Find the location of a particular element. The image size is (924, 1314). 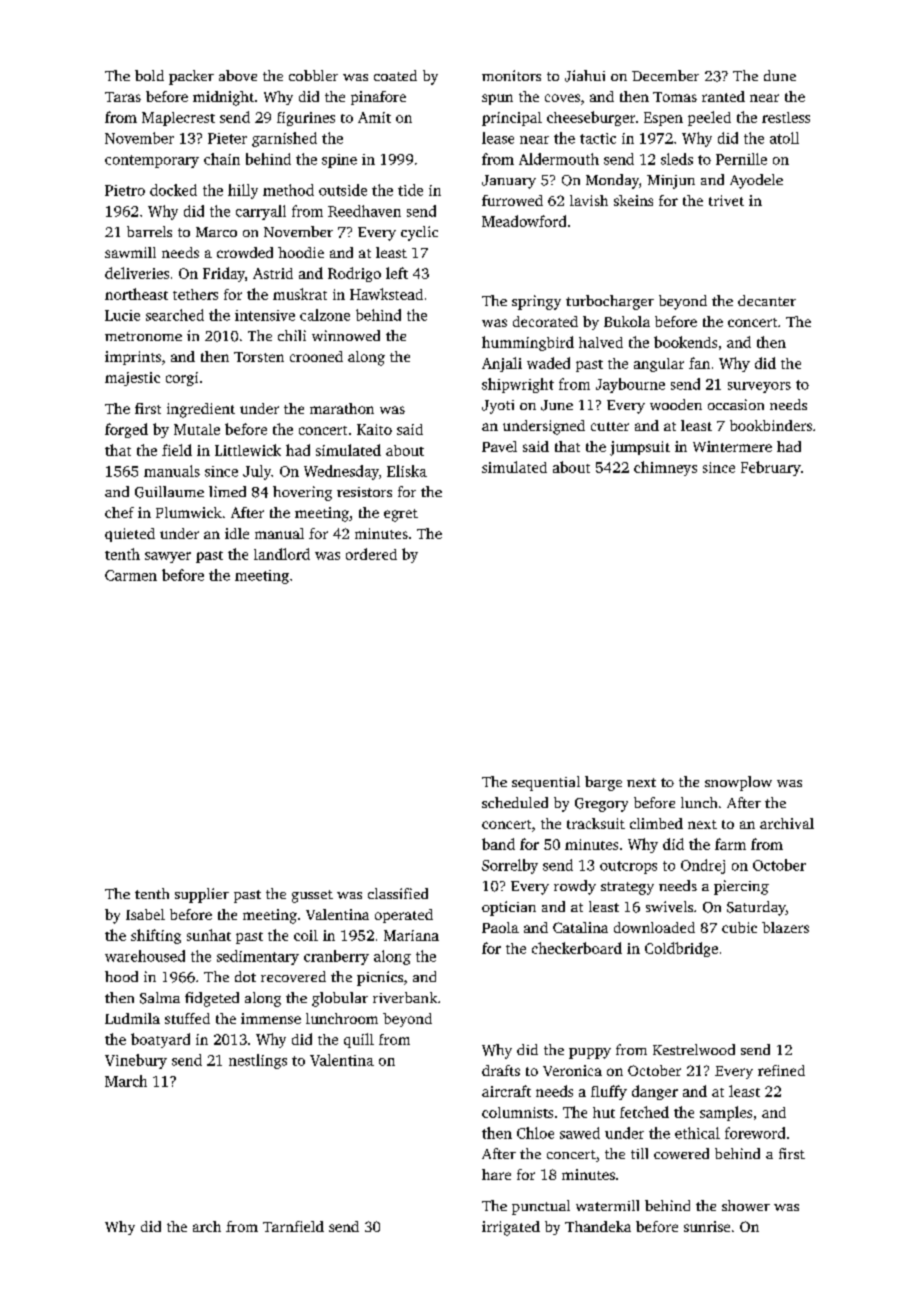

supplier is located at coordinates (202, 895).
